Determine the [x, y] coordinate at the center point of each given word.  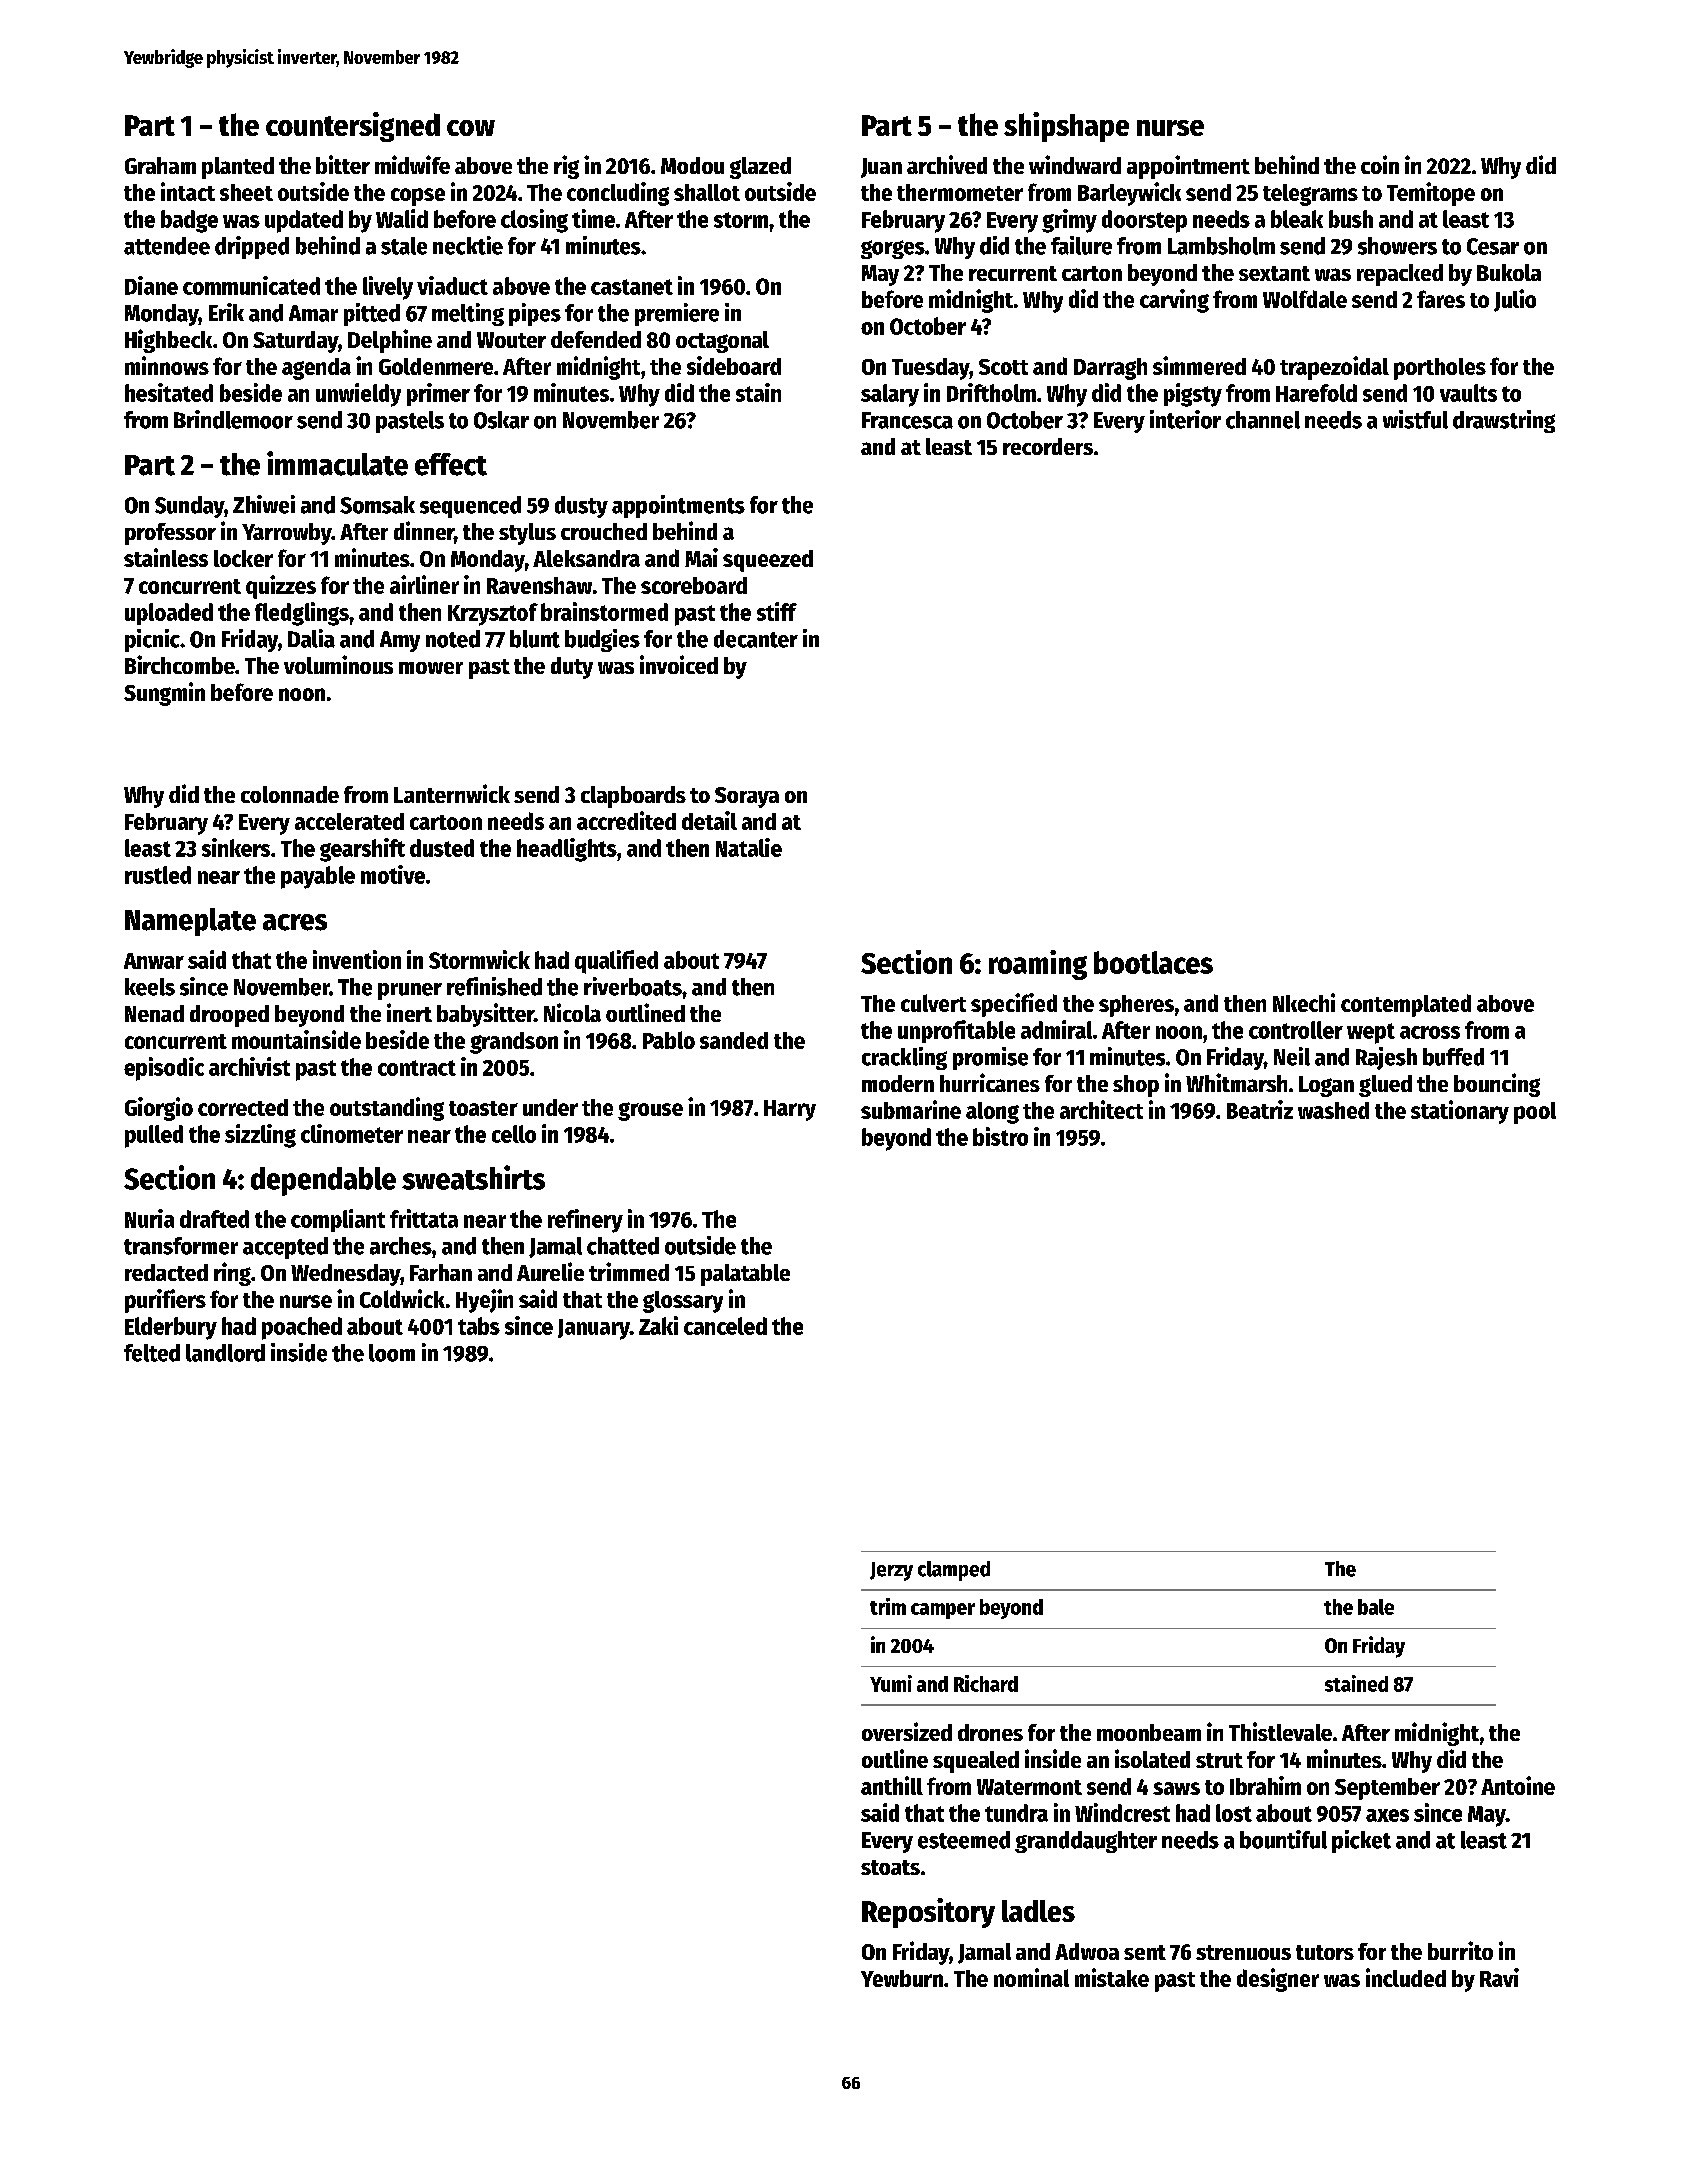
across [1430, 1032]
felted [152, 1353]
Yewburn [902, 1978]
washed [1333, 1110]
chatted [623, 1246]
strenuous [1243, 1952]
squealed [976, 1762]
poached [302, 1328]
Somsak [377, 505]
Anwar [154, 961]
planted [238, 168]
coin [1380, 164]
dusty [581, 507]
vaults [1468, 393]
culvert [933, 1003]
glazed [760, 168]
